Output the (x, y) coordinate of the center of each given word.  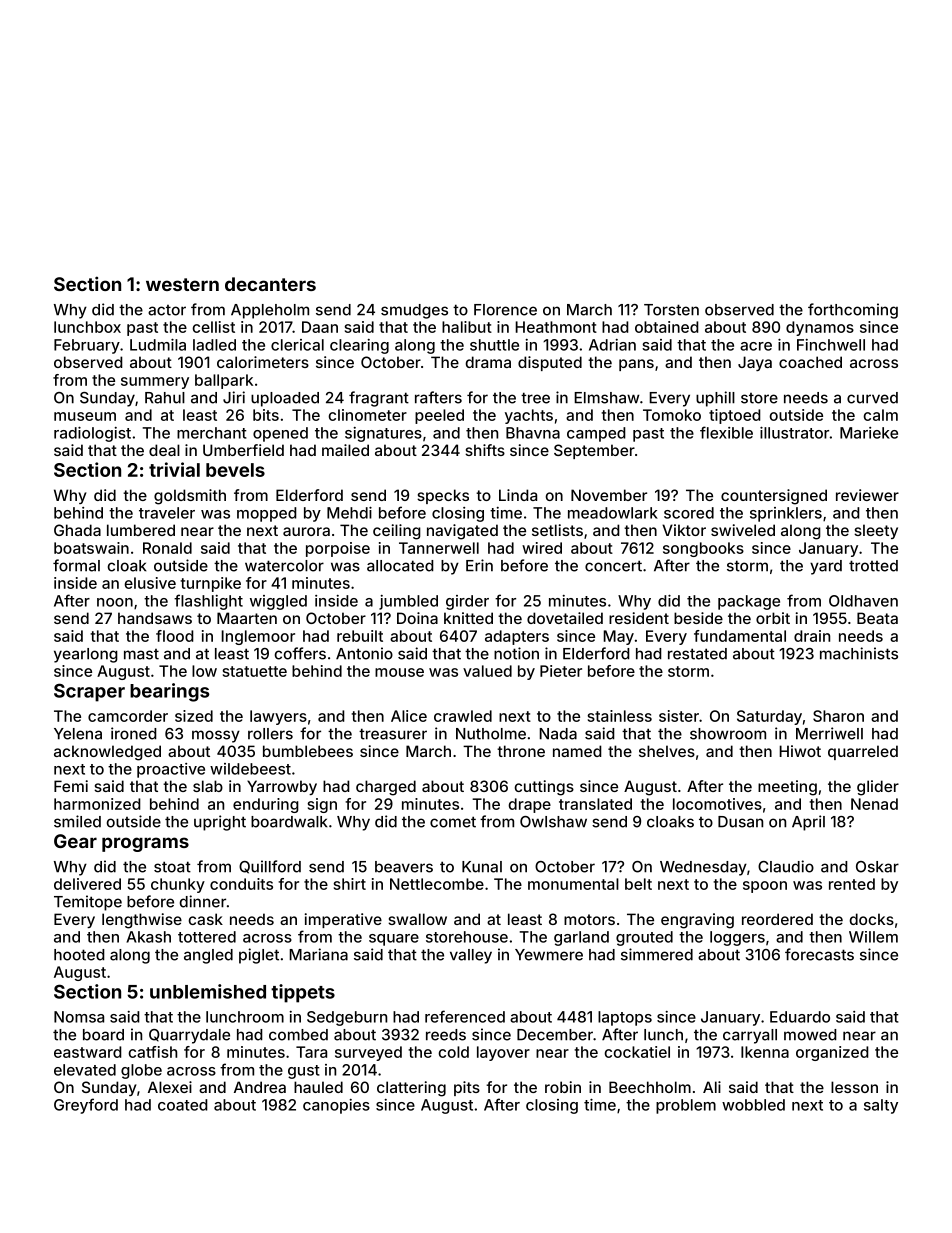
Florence (505, 310)
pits (467, 1088)
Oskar (877, 867)
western (182, 284)
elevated (85, 1070)
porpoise (338, 549)
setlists (557, 530)
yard (826, 567)
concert (613, 566)
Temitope (88, 903)
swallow (417, 919)
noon (115, 602)
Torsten (671, 310)
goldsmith (190, 497)
